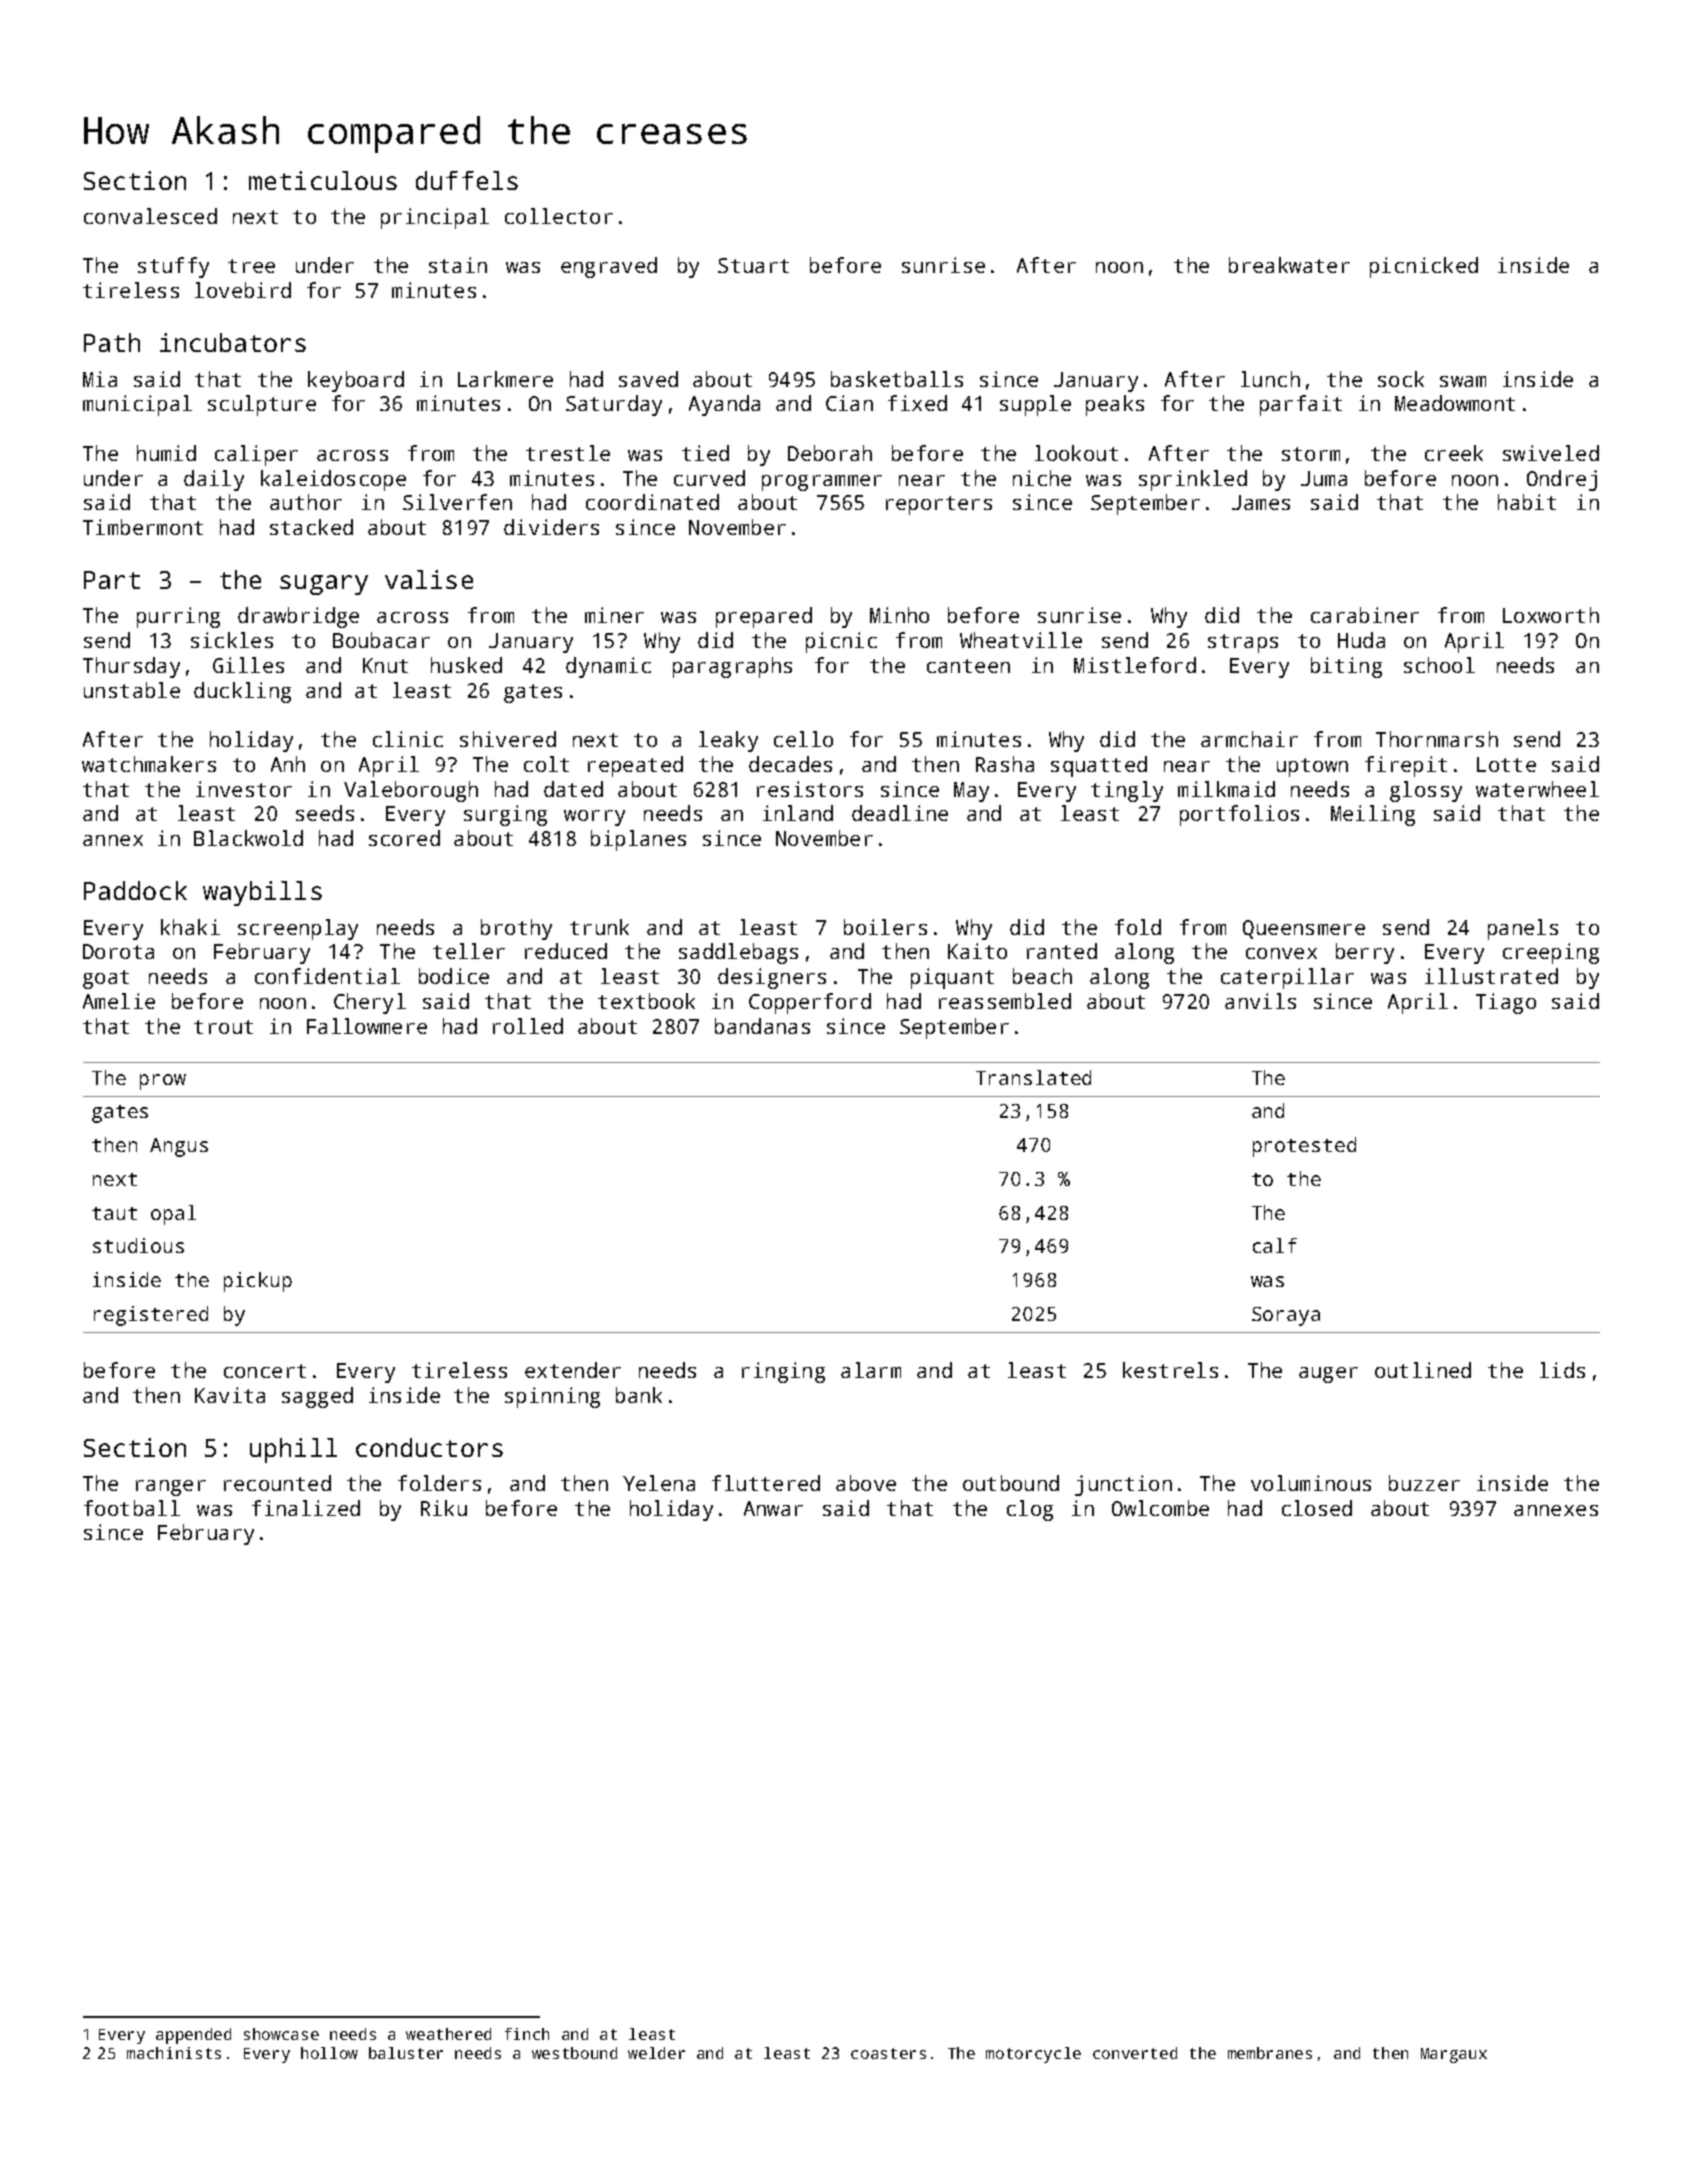  What do you see at coordinates (573, 1370) in the page?
I see `extender` at bounding box center [573, 1370].
